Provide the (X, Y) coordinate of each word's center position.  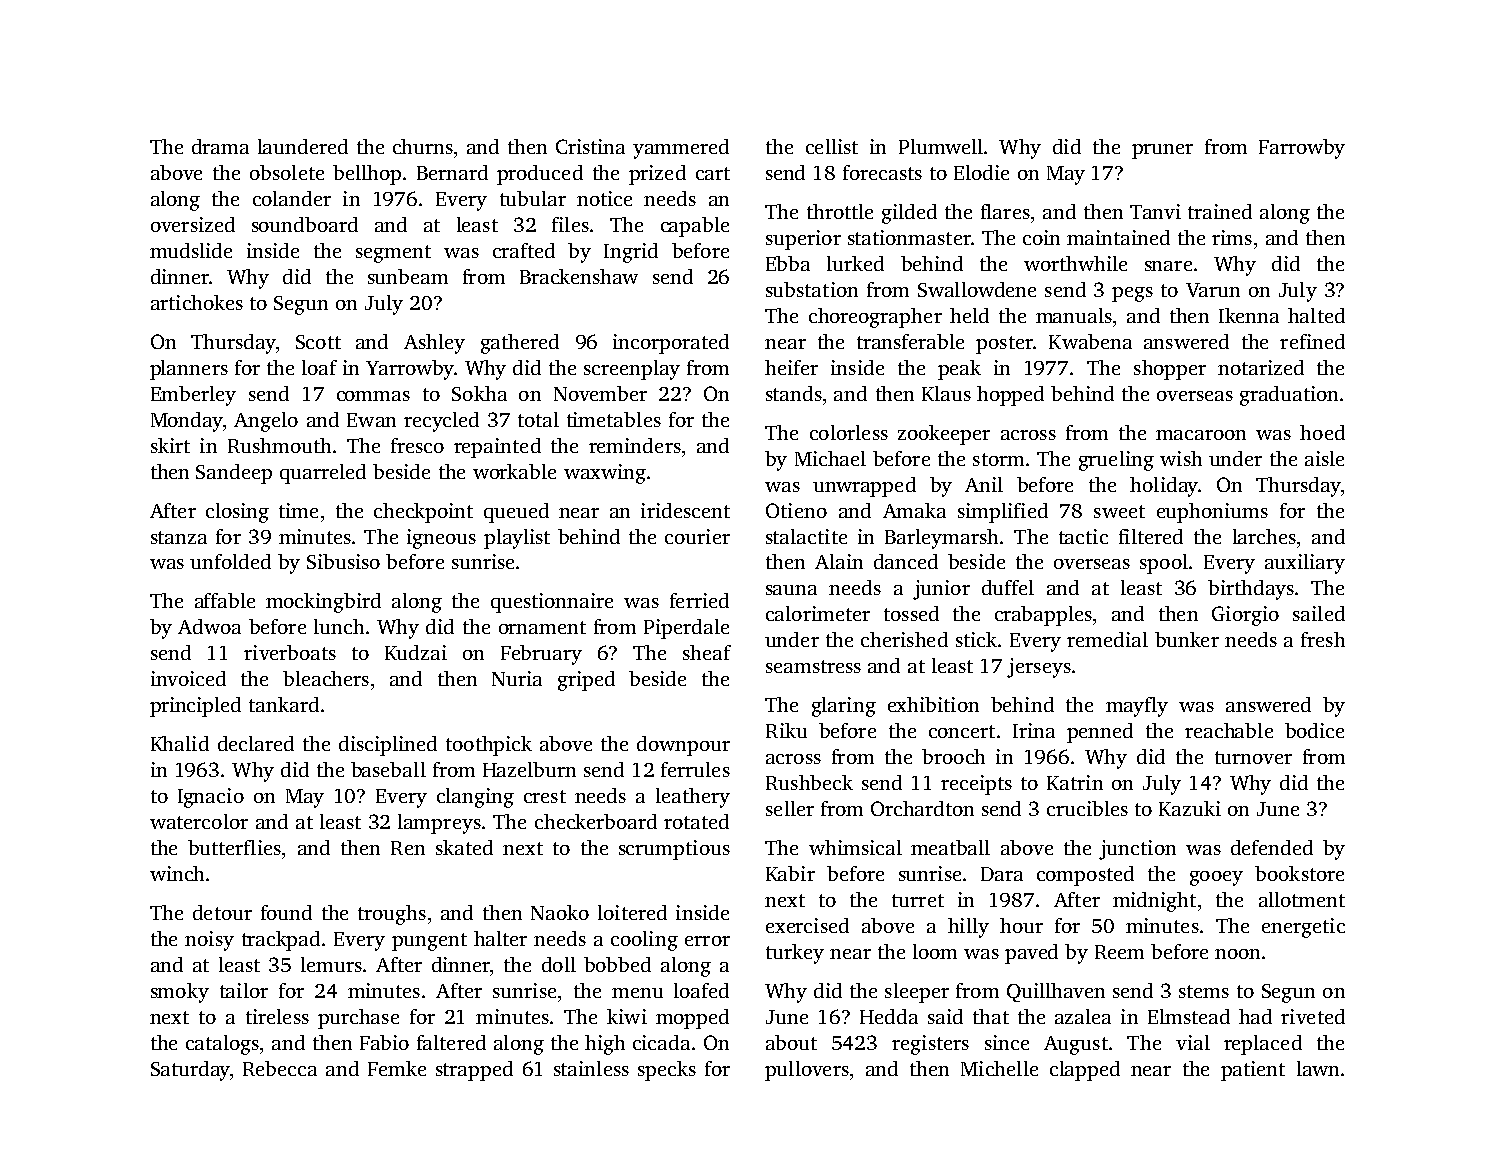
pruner (1162, 151)
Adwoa (209, 626)
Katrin (1075, 782)
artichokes (197, 302)
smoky (180, 993)
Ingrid (631, 253)
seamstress (813, 666)
